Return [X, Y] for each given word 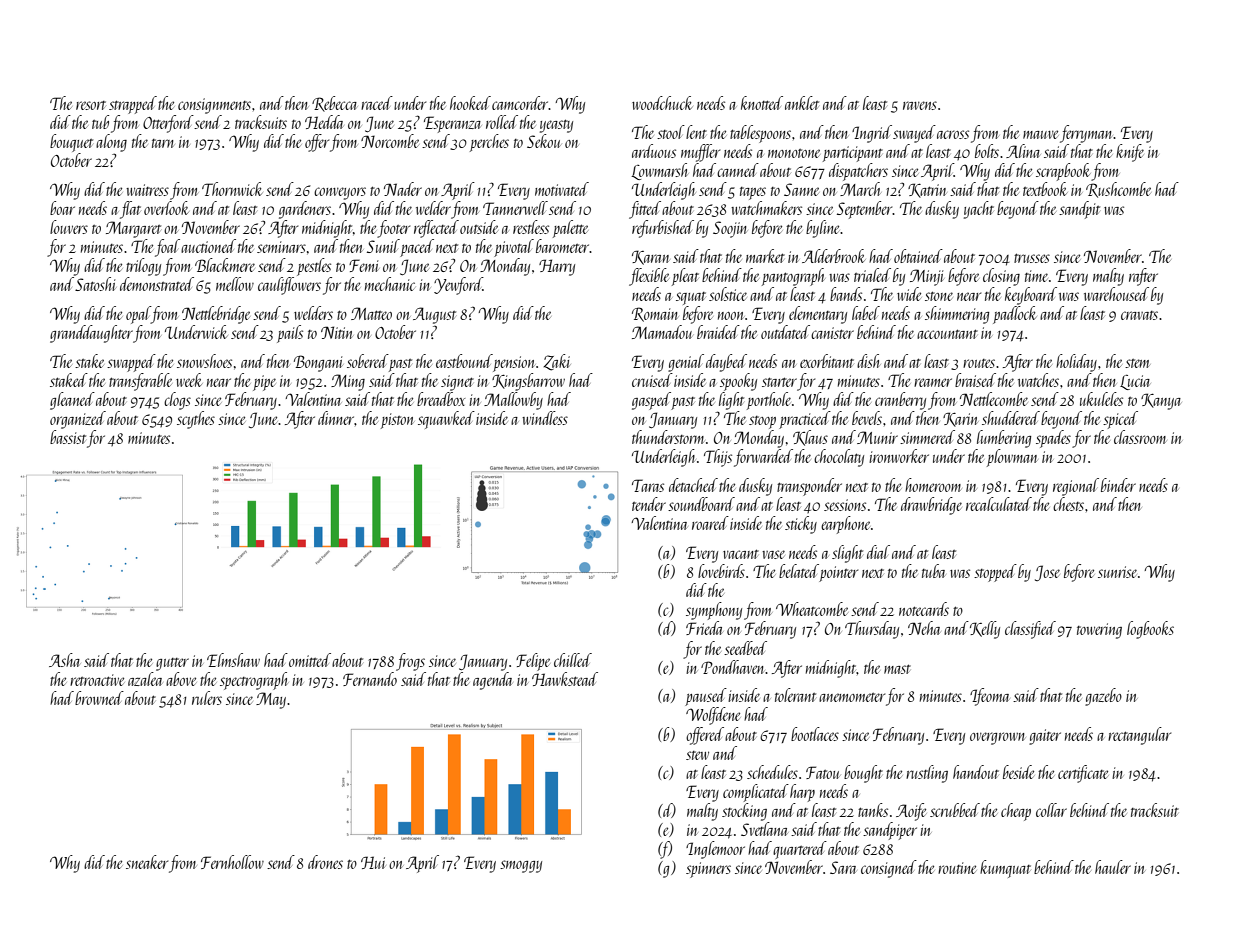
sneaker [147, 862]
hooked [470, 103]
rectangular [1139, 736]
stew [697, 755]
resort [91, 105]
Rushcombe [1118, 190]
